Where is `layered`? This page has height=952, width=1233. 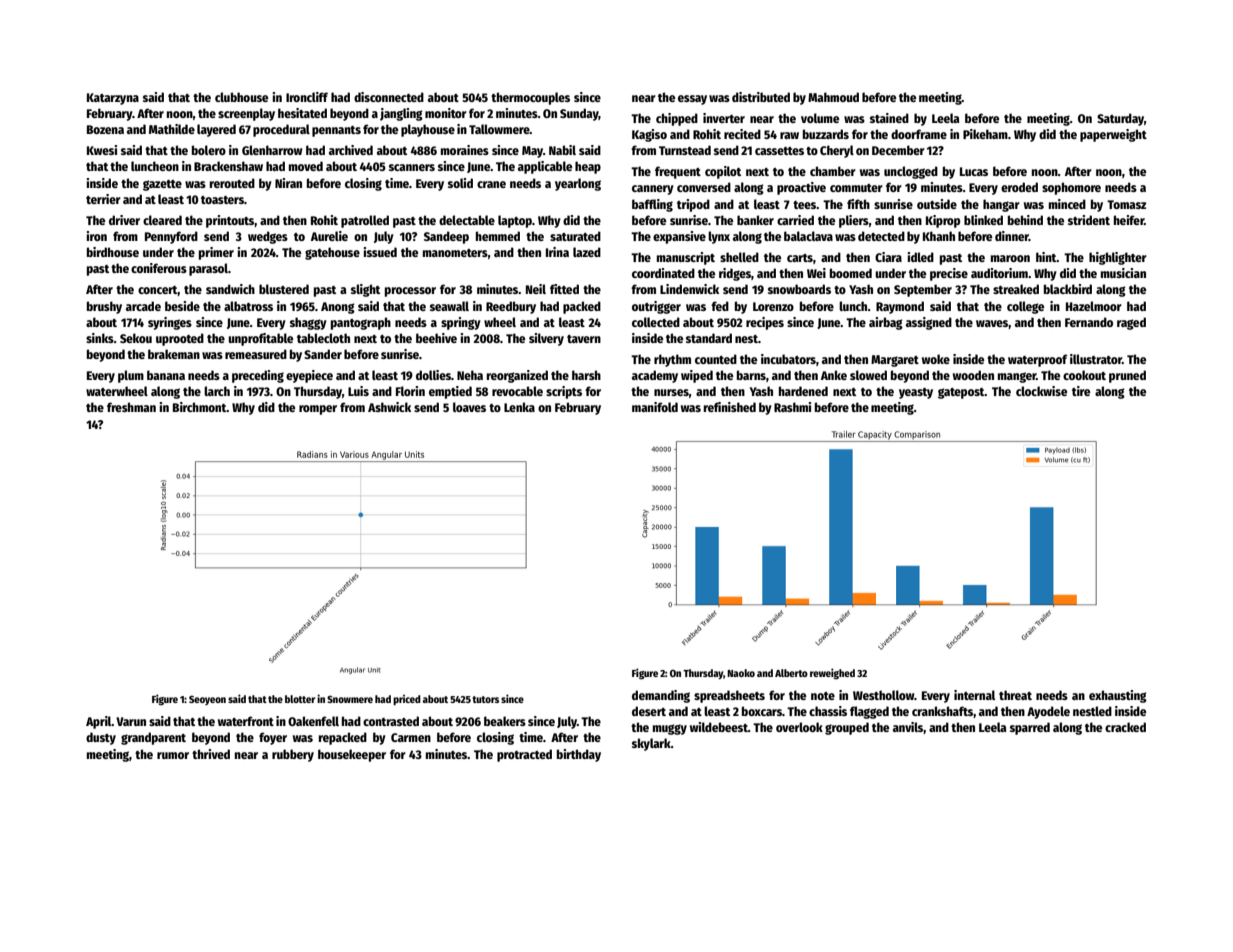
layered is located at coordinates (216, 130).
